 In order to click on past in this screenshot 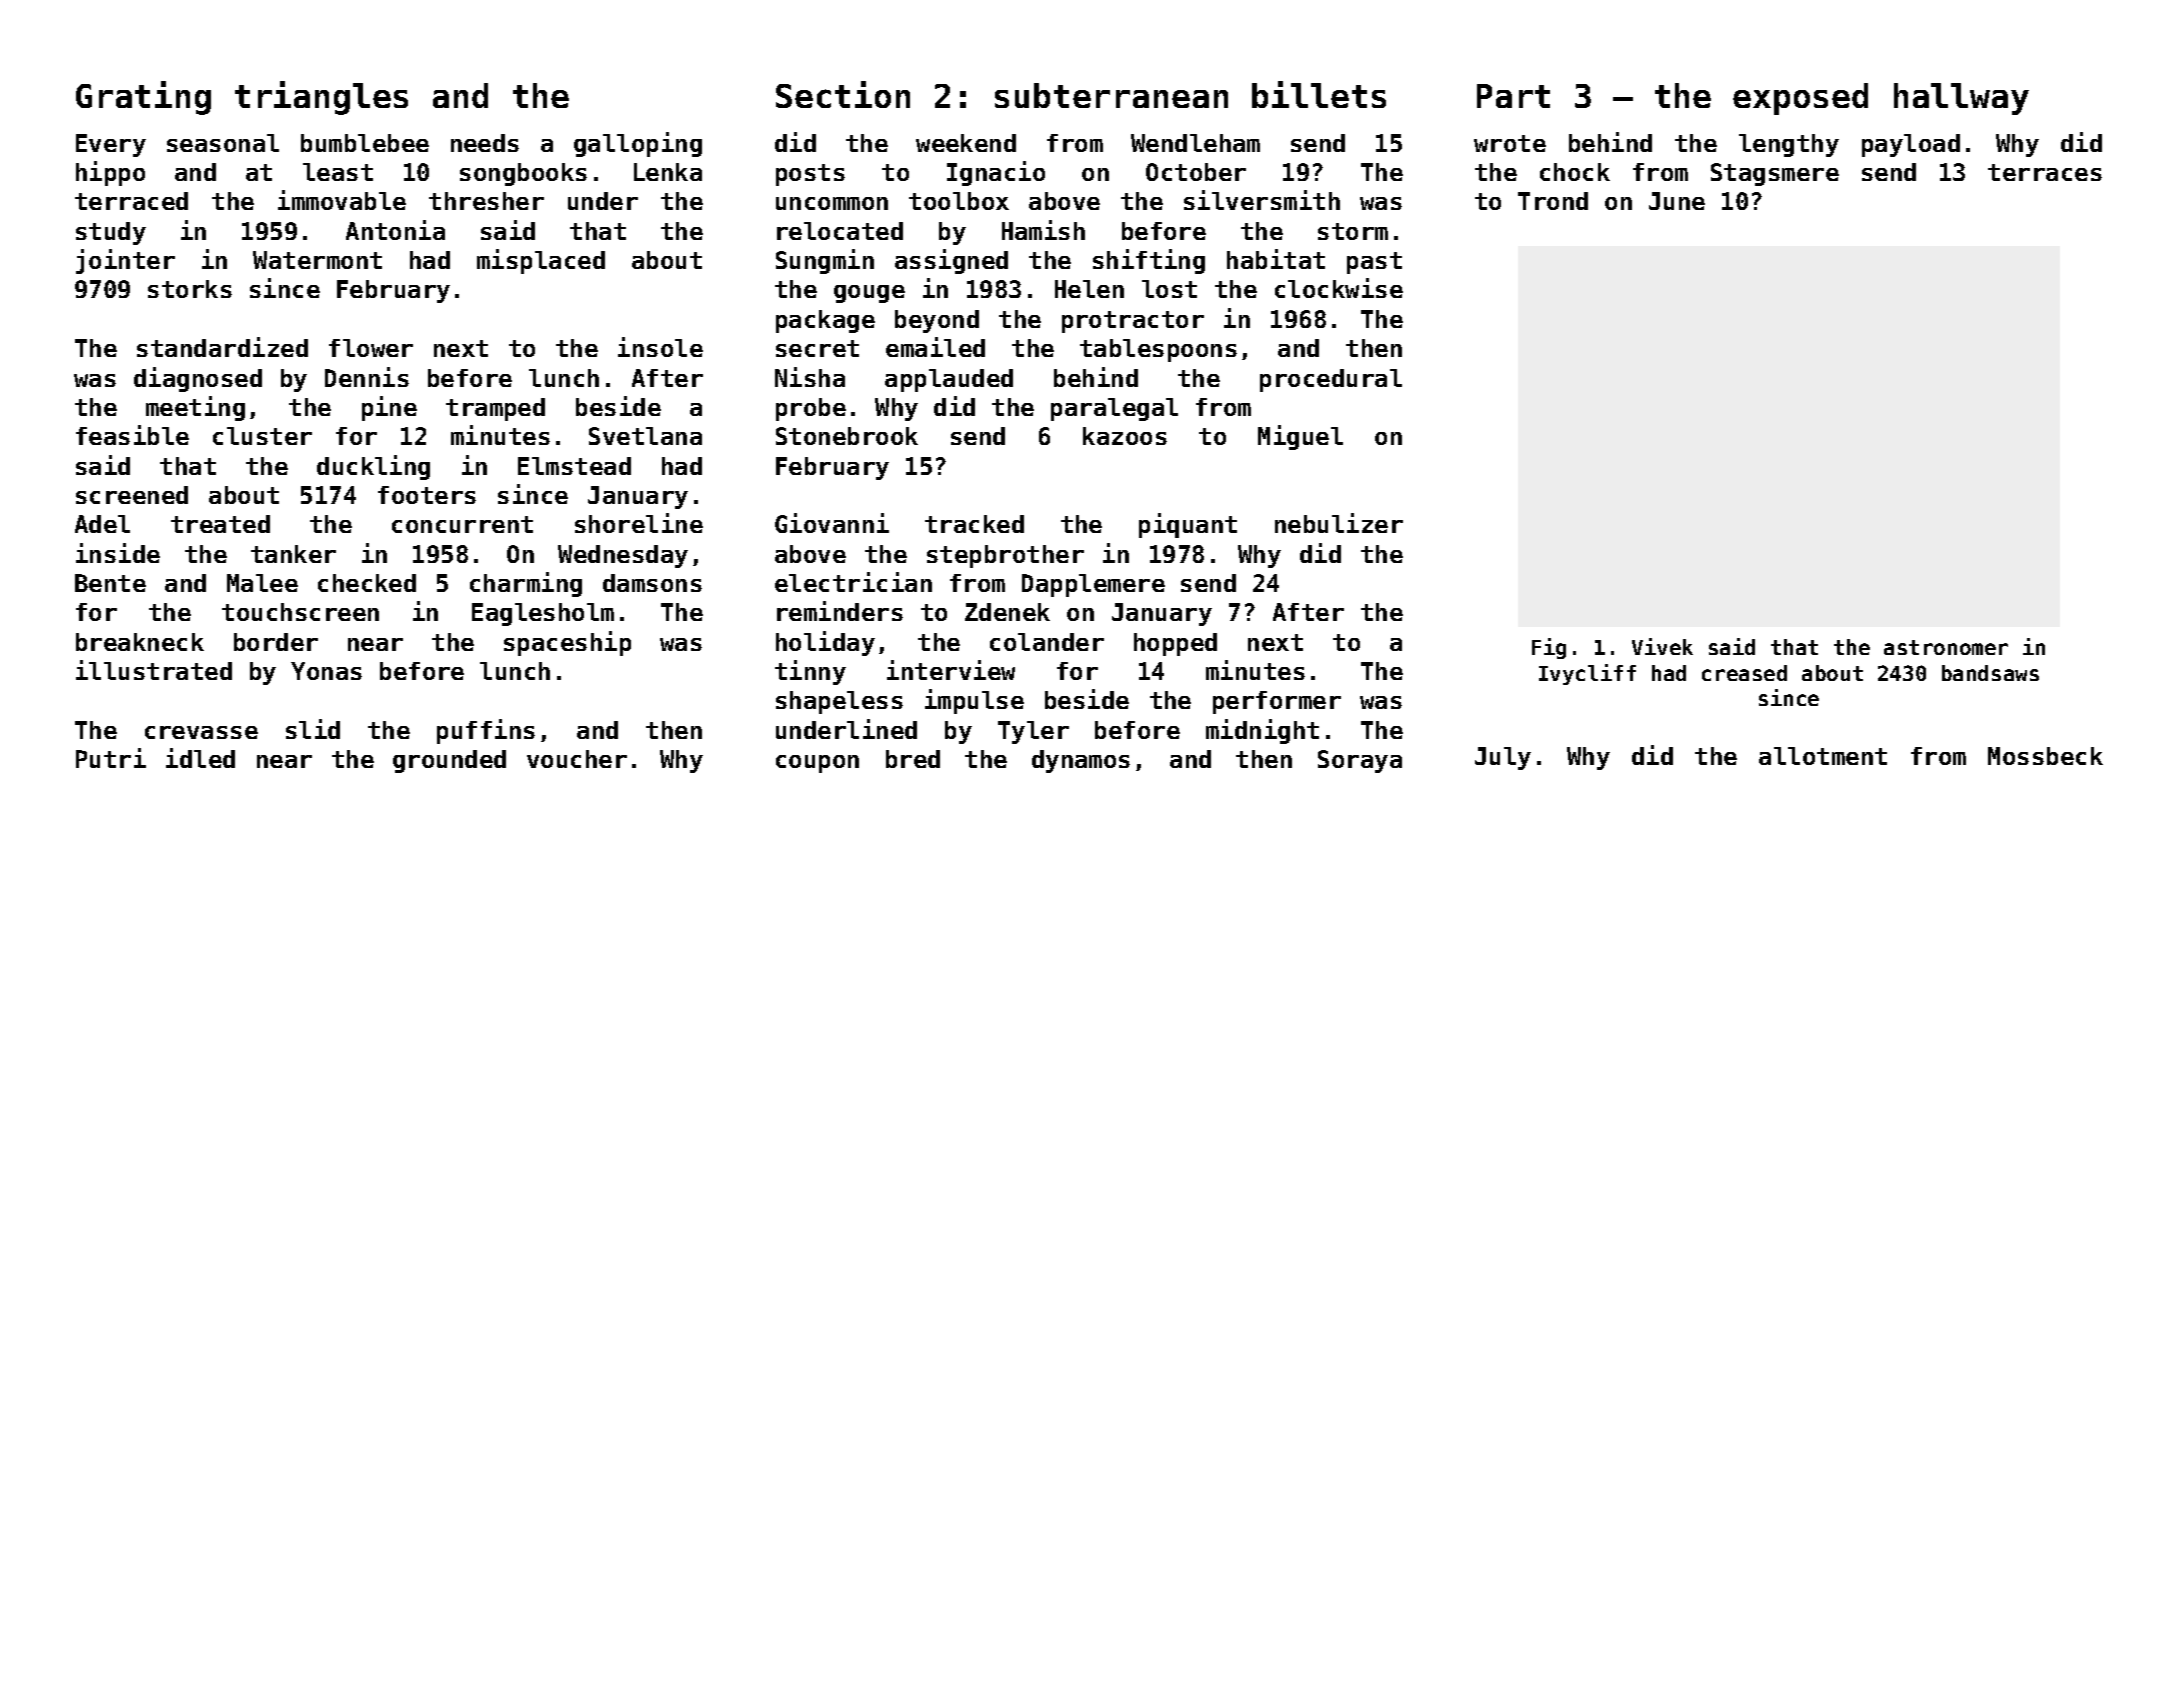, I will do `click(1374, 263)`.
